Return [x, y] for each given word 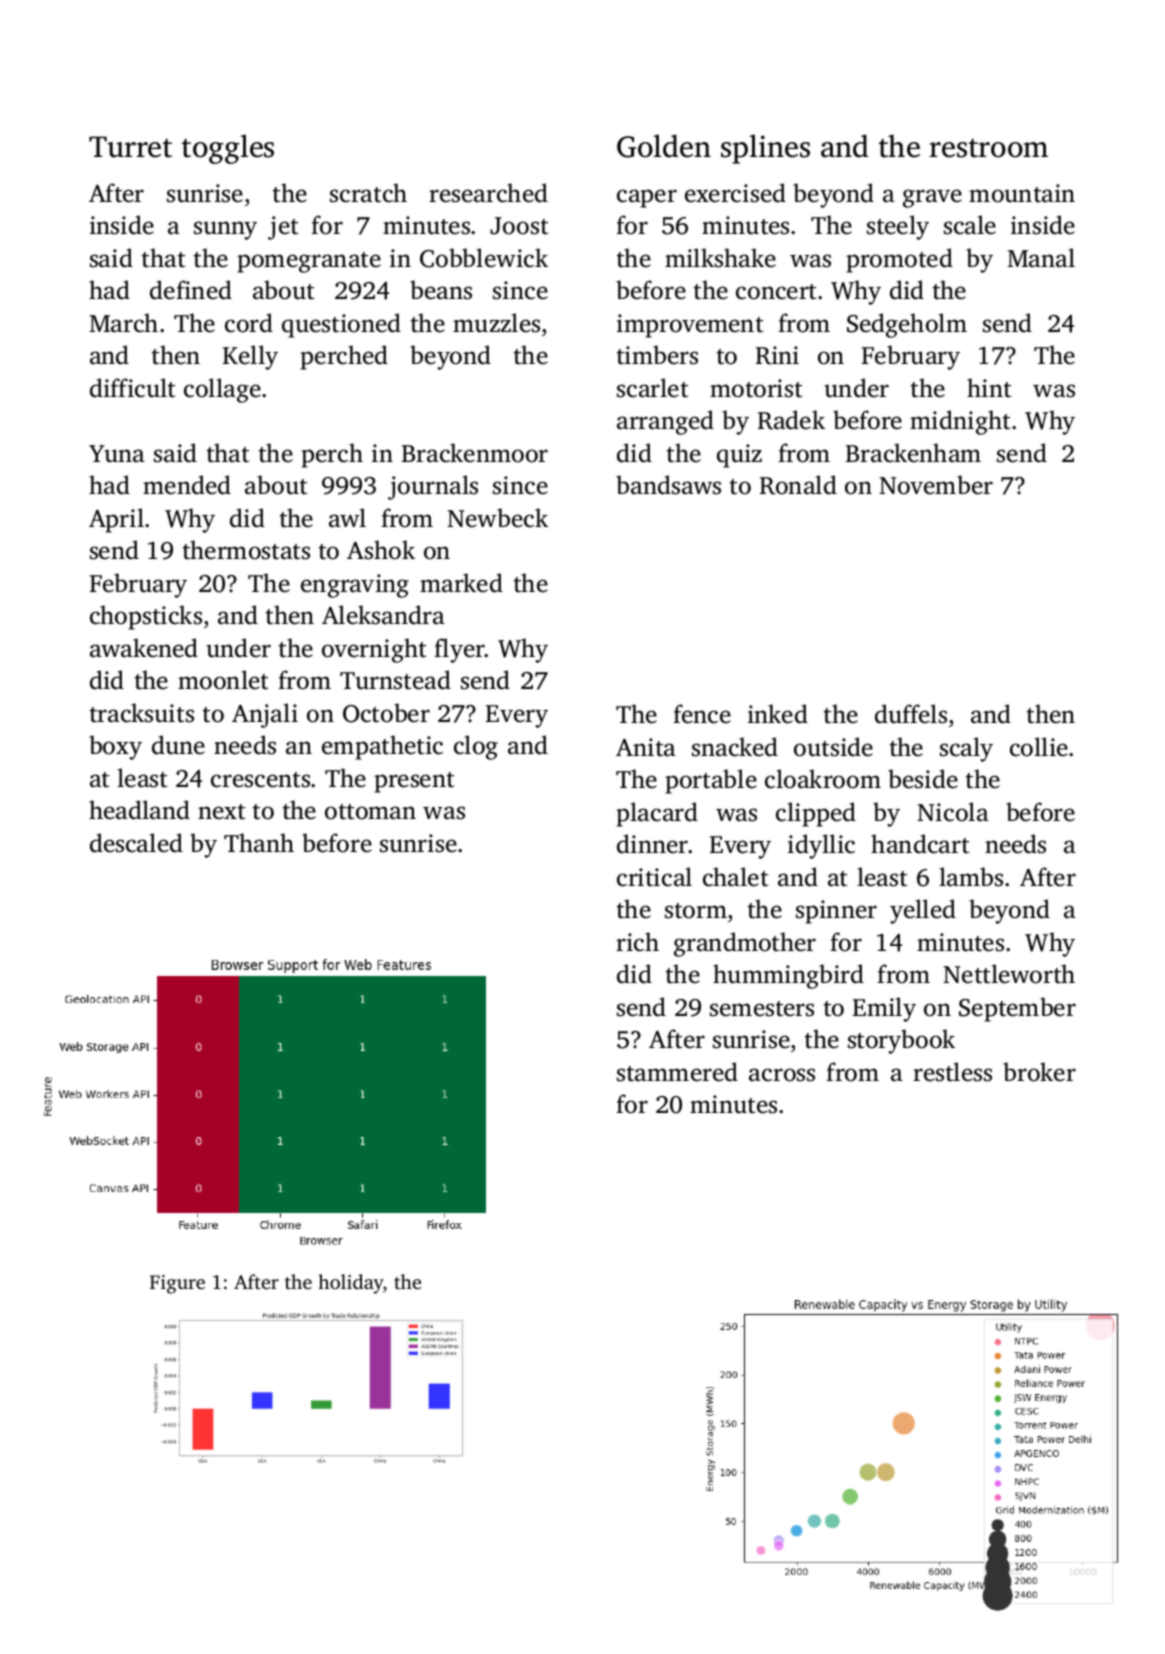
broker [1039, 1072]
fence [702, 714]
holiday [350, 1284]
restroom [988, 148]
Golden [664, 146]
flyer [459, 650]
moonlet [223, 680]
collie [1039, 747]
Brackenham [913, 453]
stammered [677, 1072]
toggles [228, 149]
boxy [115, 747]
